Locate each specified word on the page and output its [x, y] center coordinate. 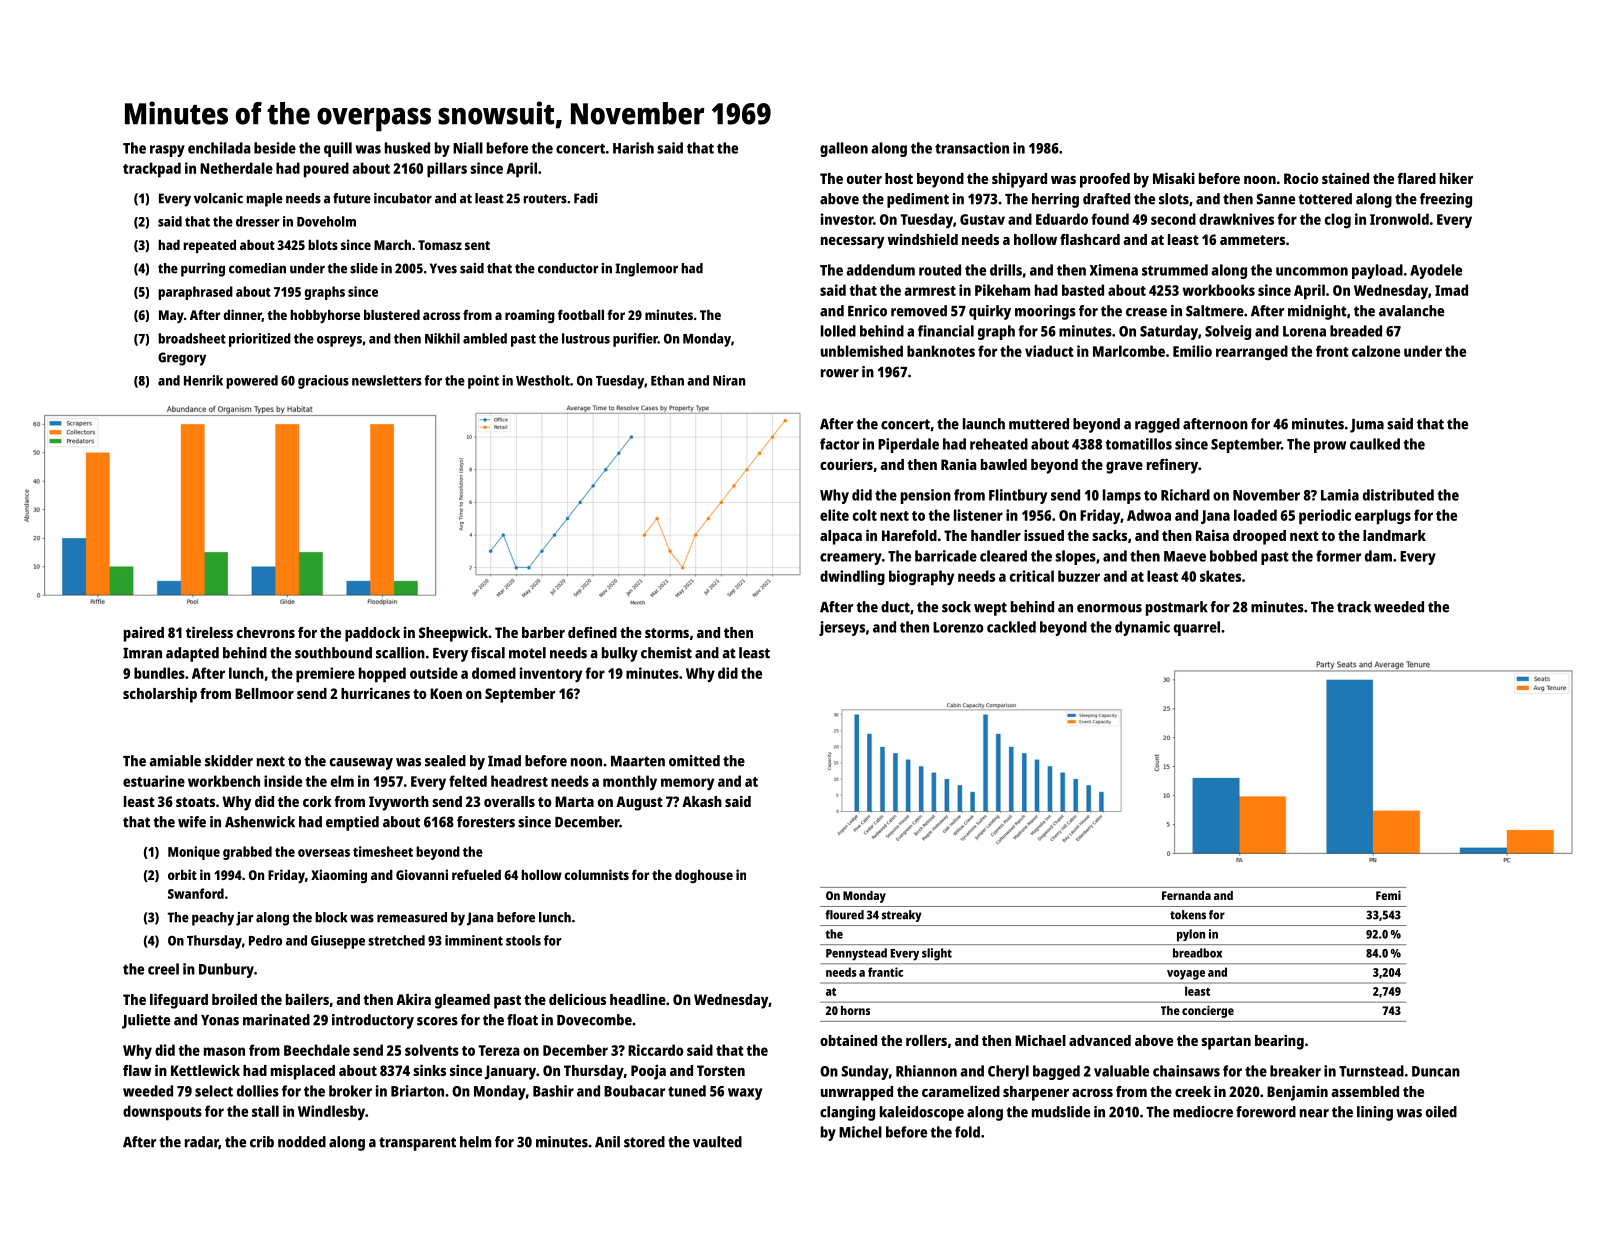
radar [202, 1142]
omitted [694, 761]
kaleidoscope [922, 1113]
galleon [844, 149]
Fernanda [1186, 895]
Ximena [1114, 270]
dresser [258, 221]
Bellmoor [264, 693]
